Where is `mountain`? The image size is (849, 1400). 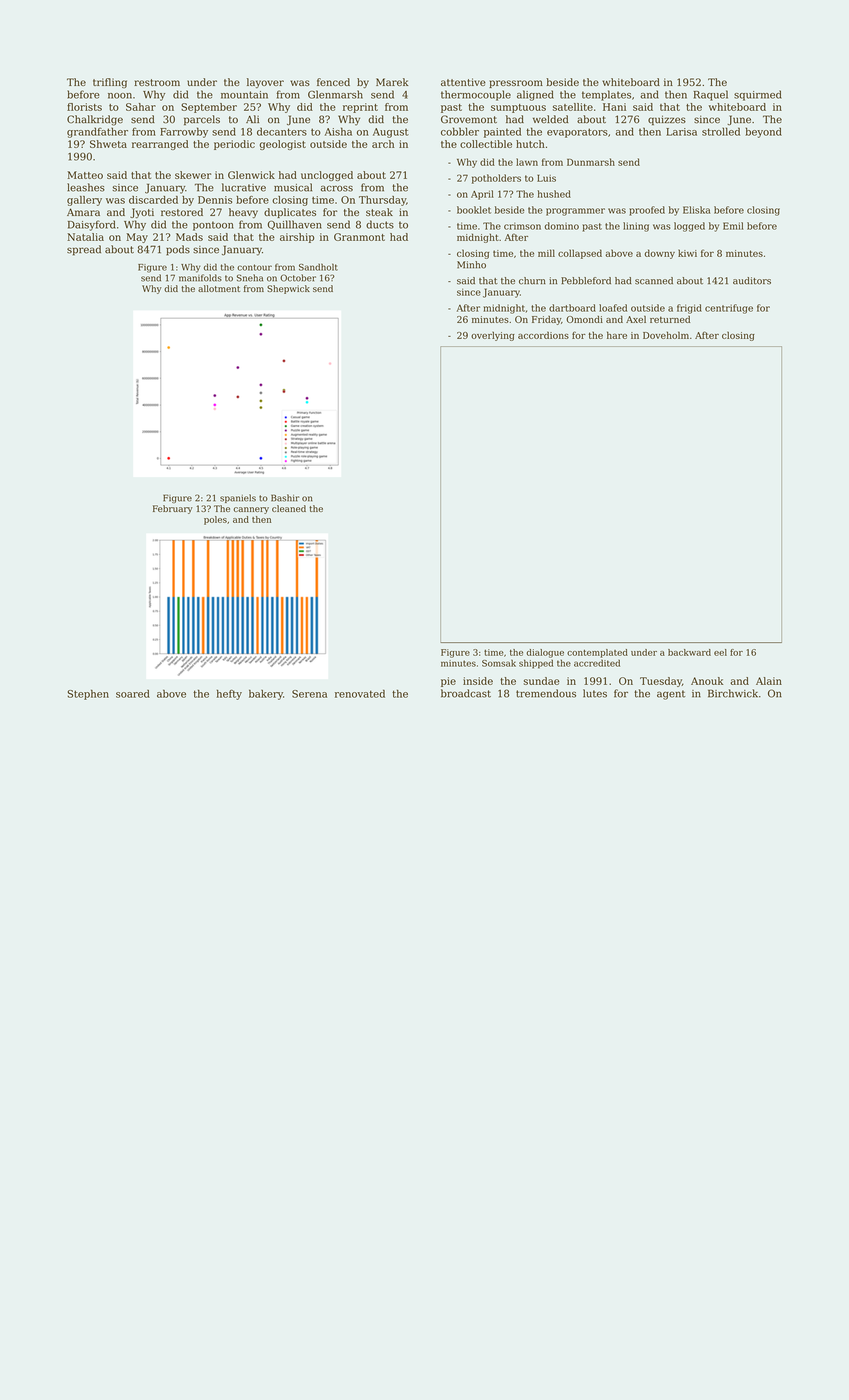
mountain is located at coordinates (244, 95).
